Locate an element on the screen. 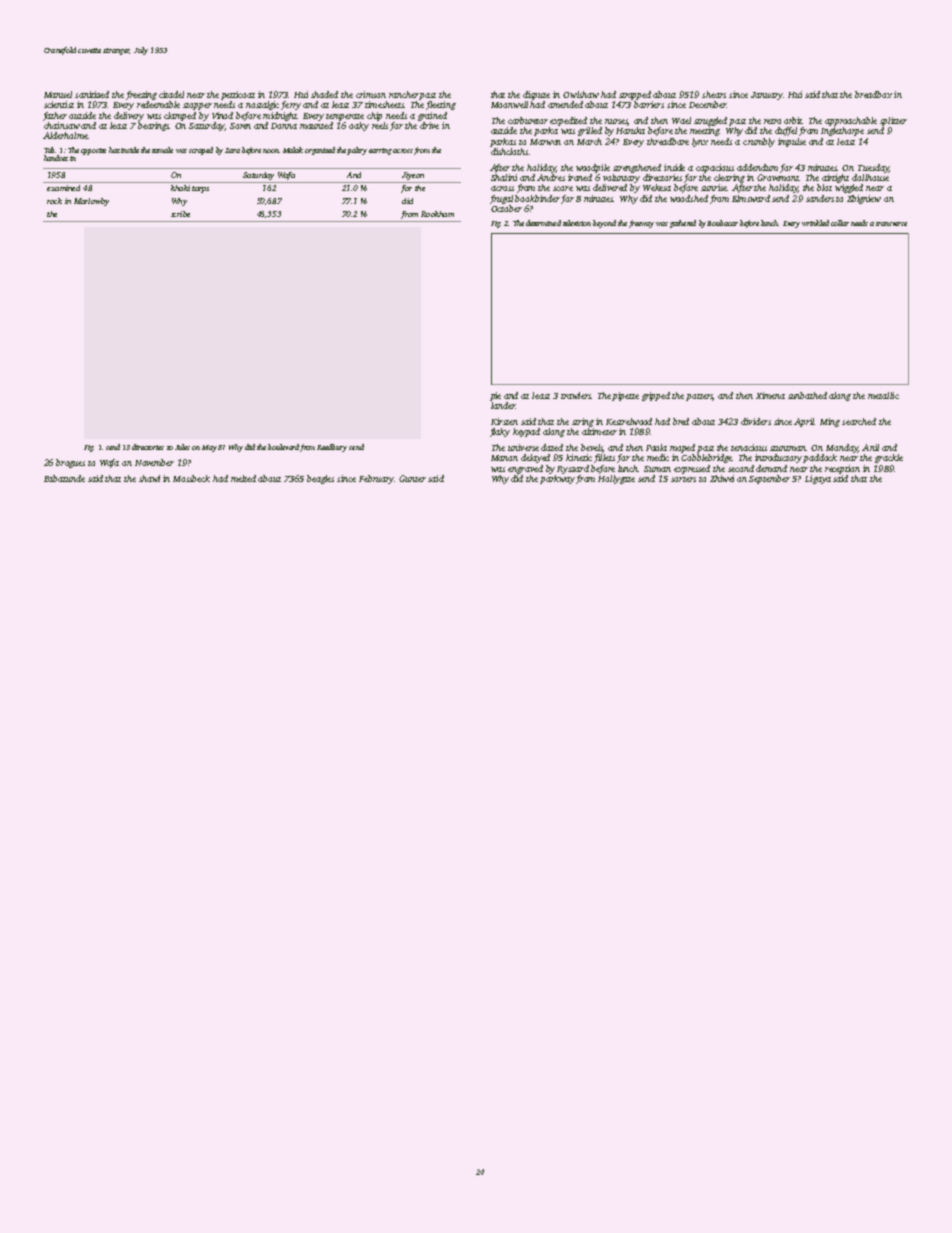 This screenshot has height=1233, width=952. scribe is located at coordinates (180, 214).
